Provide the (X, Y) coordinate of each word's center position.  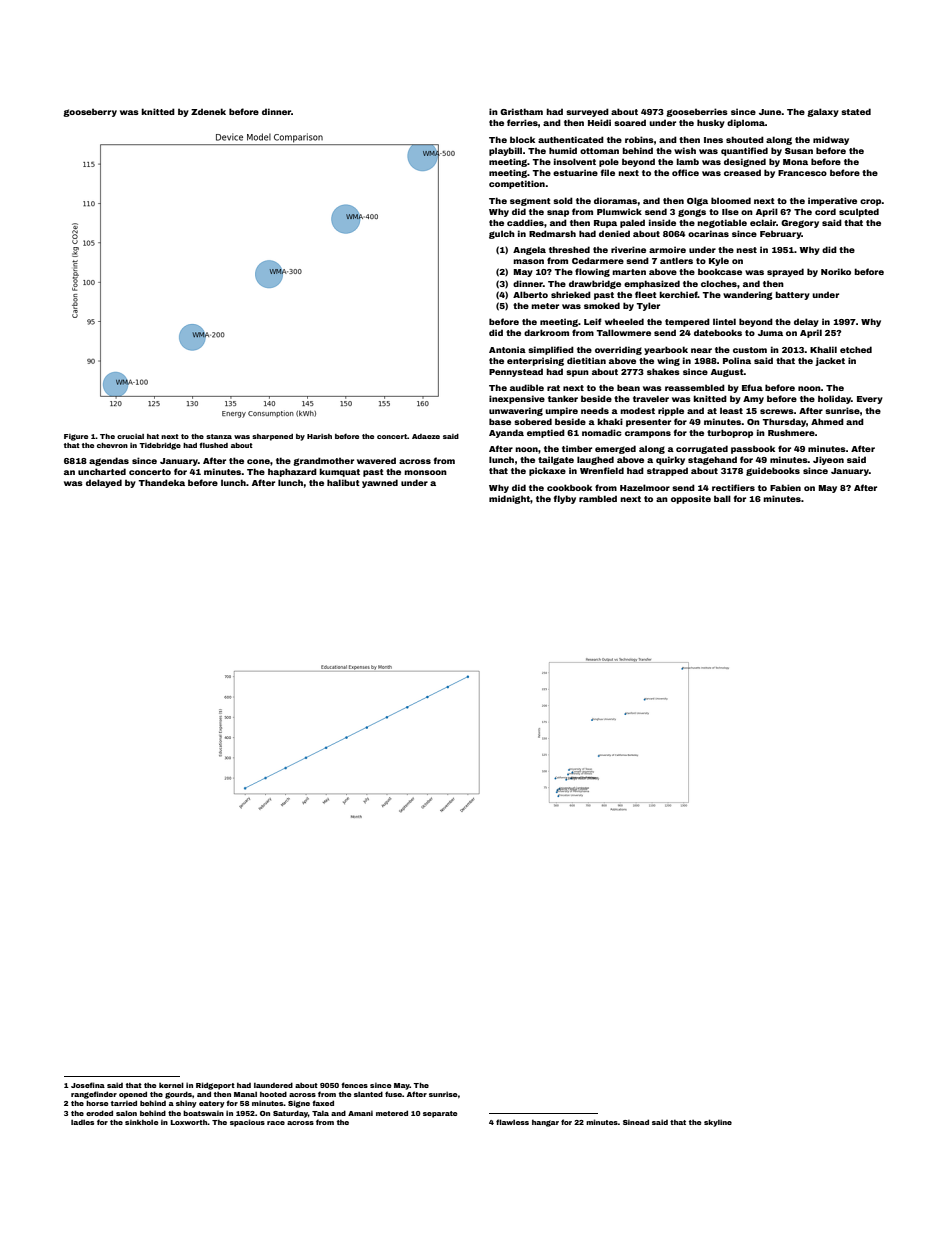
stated (856, 111)
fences (354, 1085)
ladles (82, 1122)
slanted (368, 1094)
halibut (343, 482)
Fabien (785, 487)
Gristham (521, 111)
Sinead (636, 1122)
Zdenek (208, 111)
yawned (380, 483)
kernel (171, 1085)
